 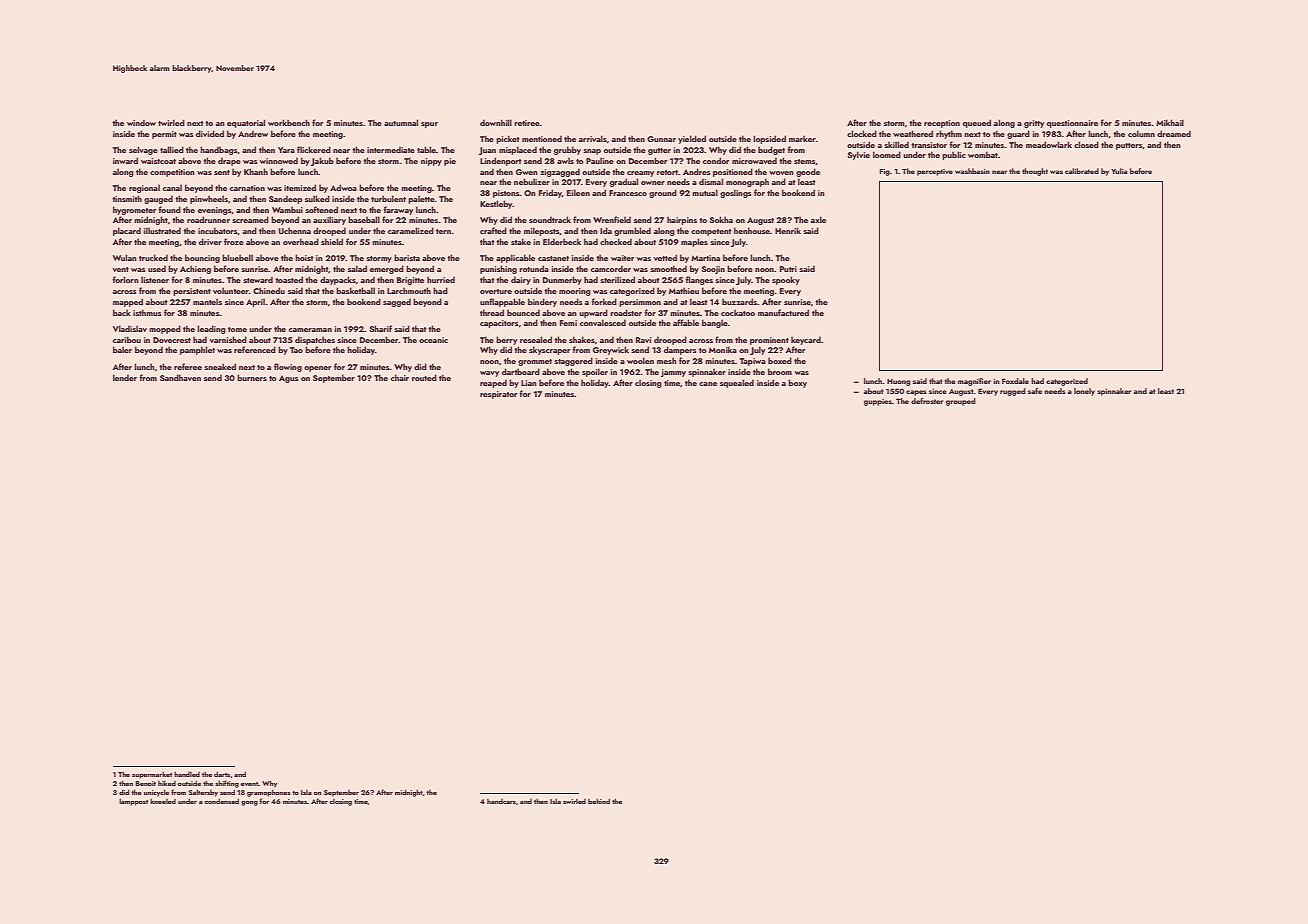 What do you see at coordinates (529, 383) in the document?
I see `Lian` at bounding box center [529, 383].
